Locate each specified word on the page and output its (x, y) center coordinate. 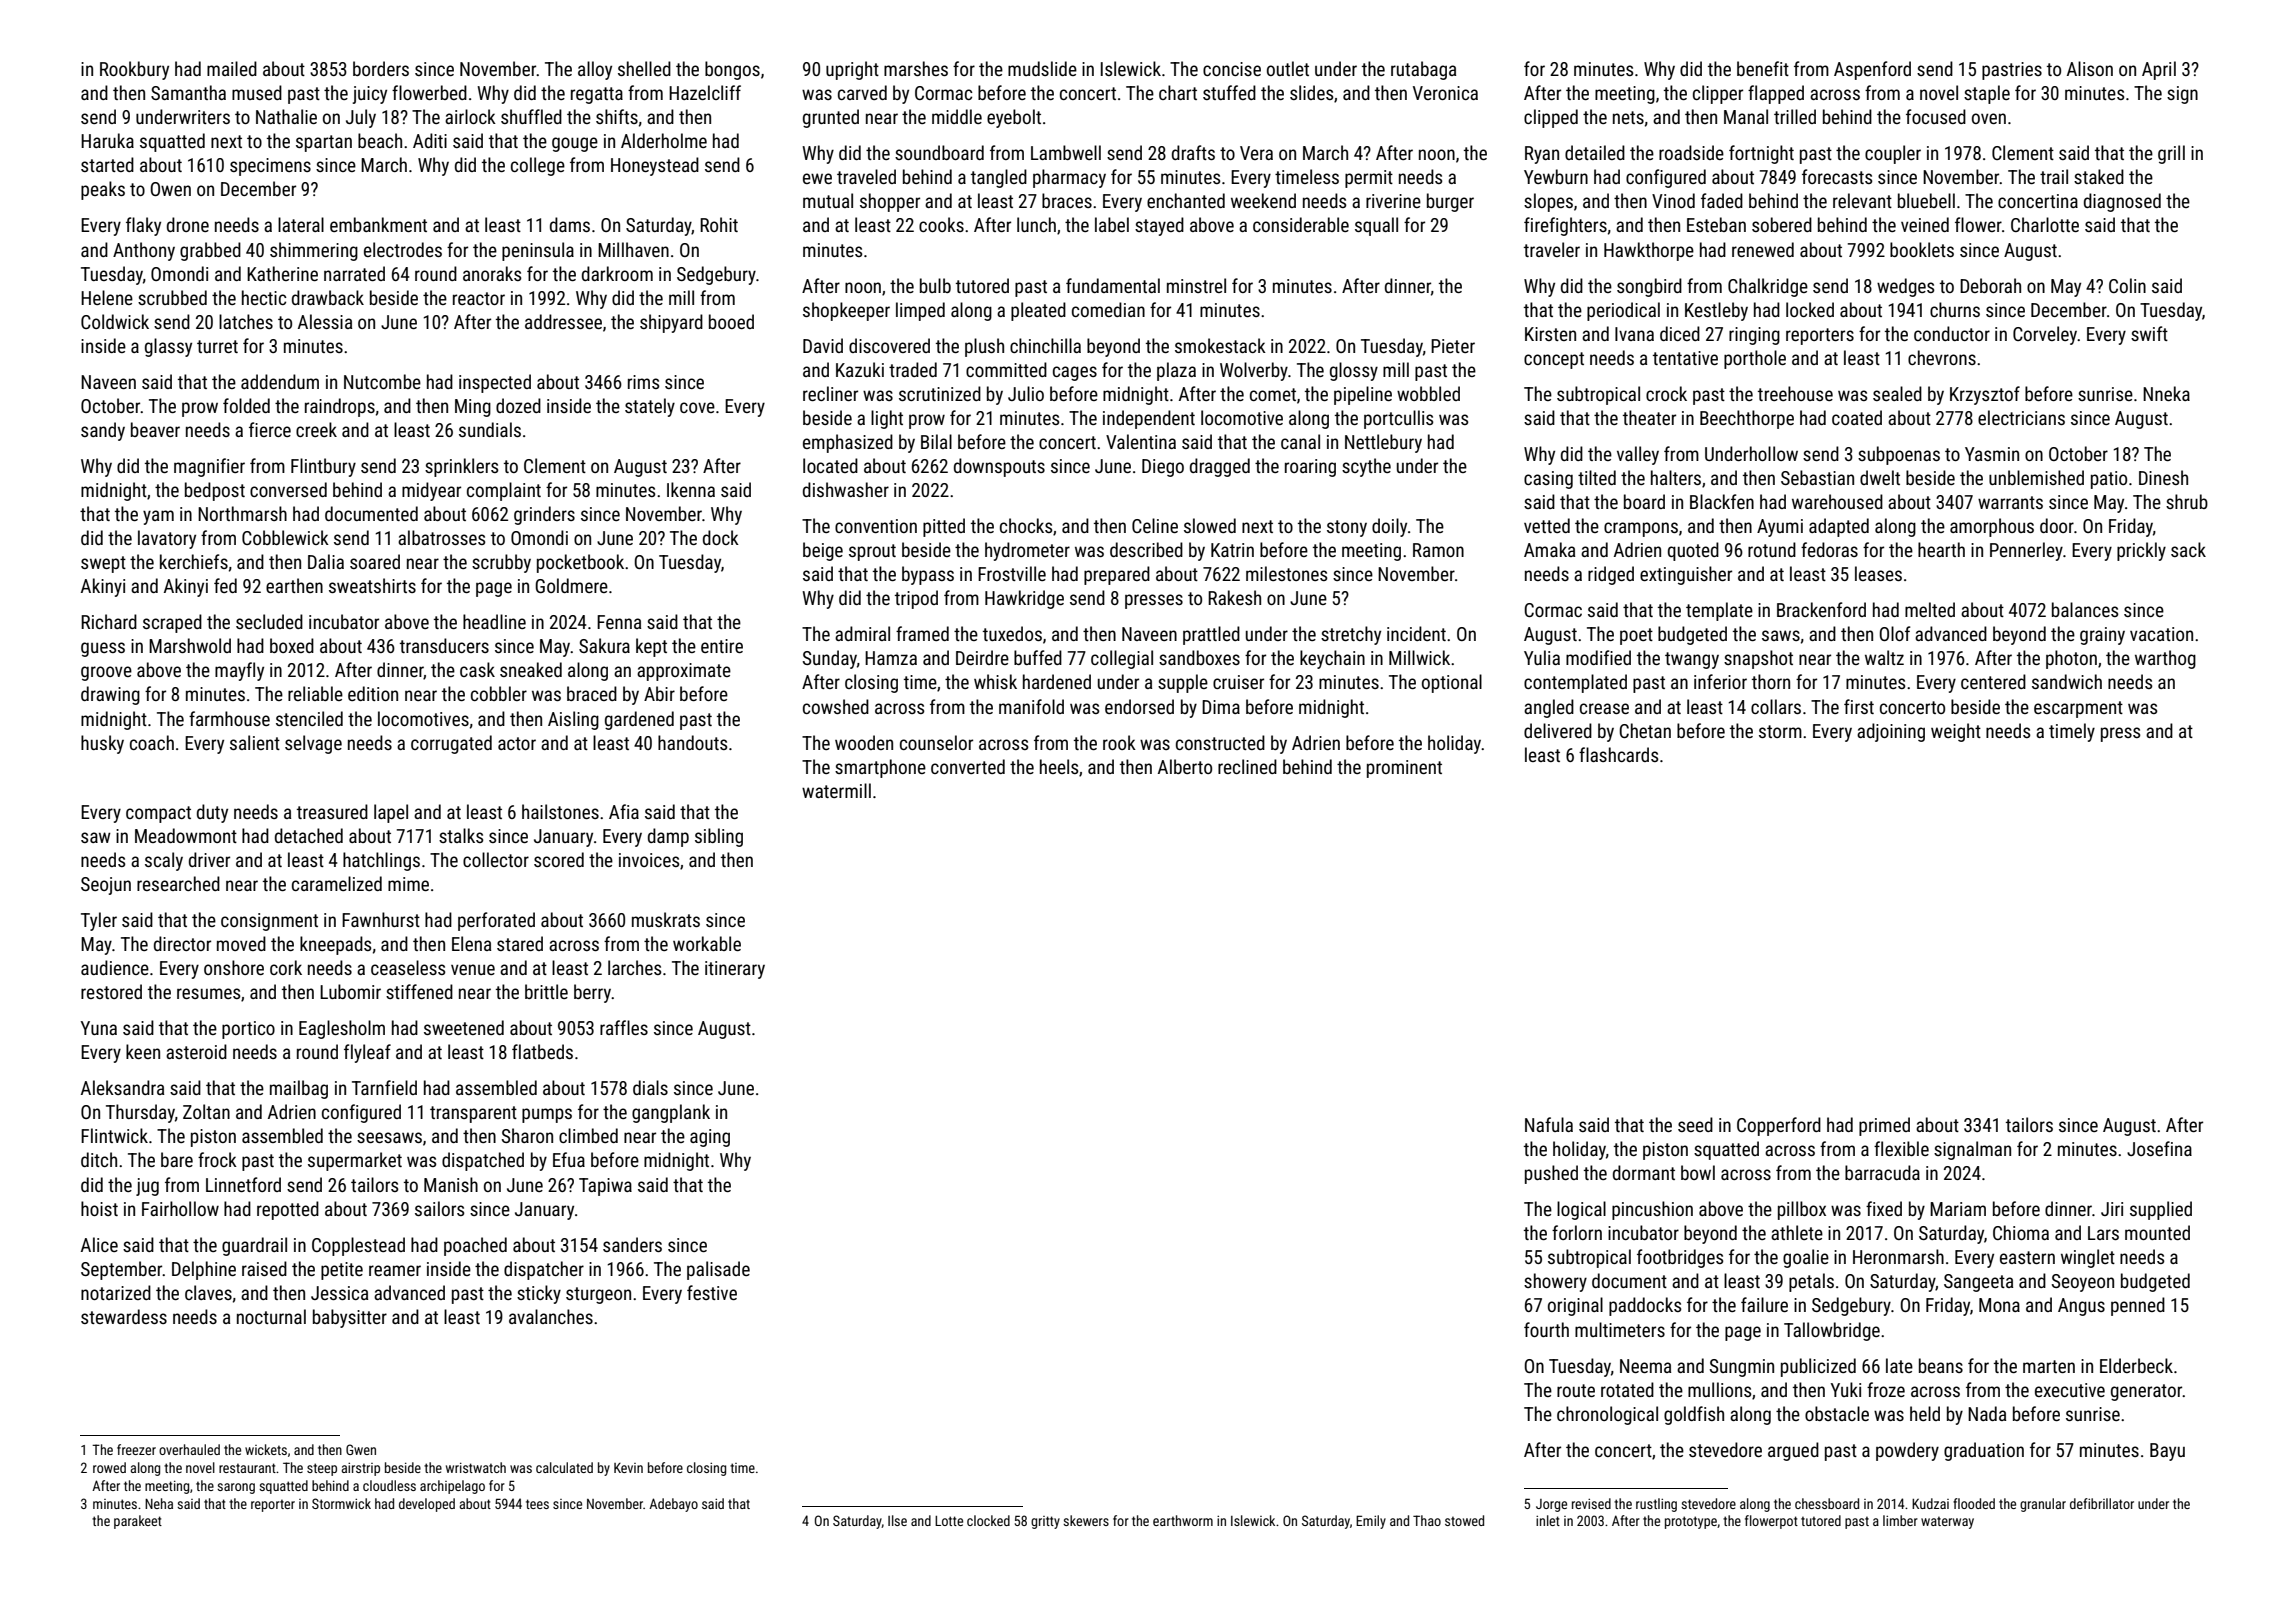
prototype (1691, 1522)
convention (876, 526)
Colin (2127, 285)
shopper (890, 202)
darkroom (617, 273)
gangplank (671, 1113)
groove (106, 673)
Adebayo (673, 1505)
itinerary (735, 970)
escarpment (2078, 709)
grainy (2102, 636)
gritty (1045, 1522)
